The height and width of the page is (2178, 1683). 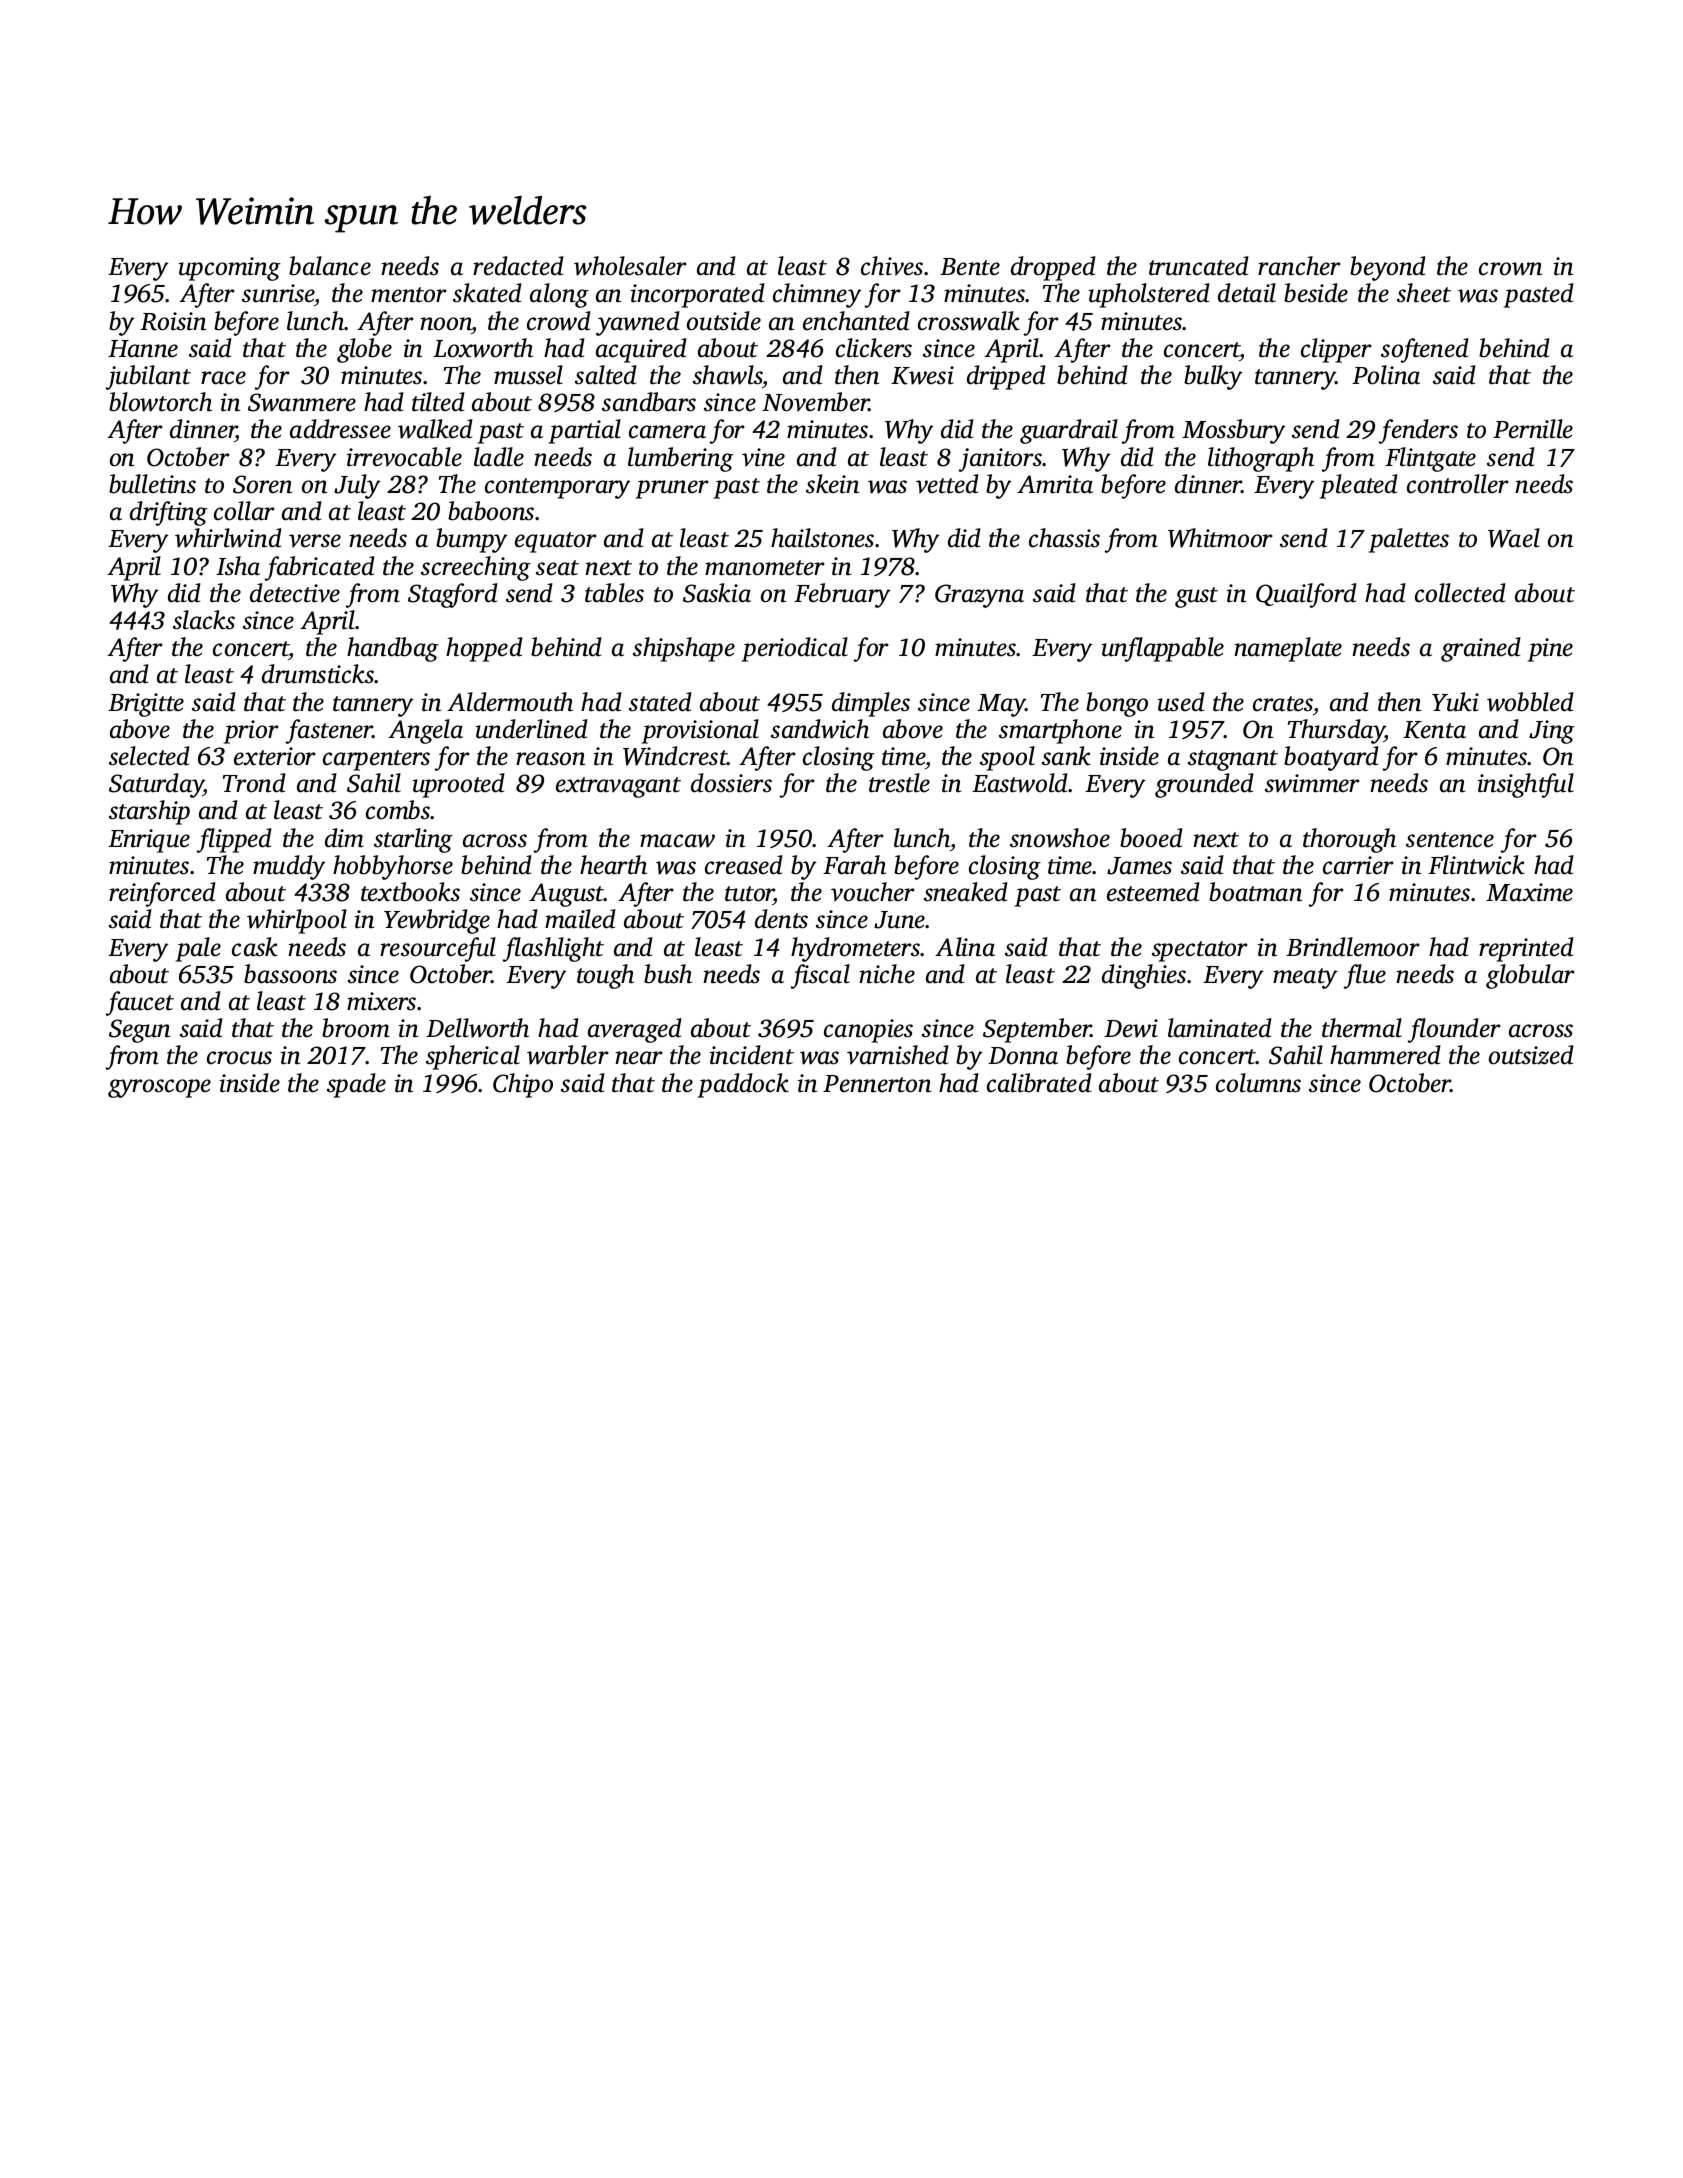 What do you see at coordinates (1001, 705) in the page?
I see `May` at bounding box center [1001, 705].
